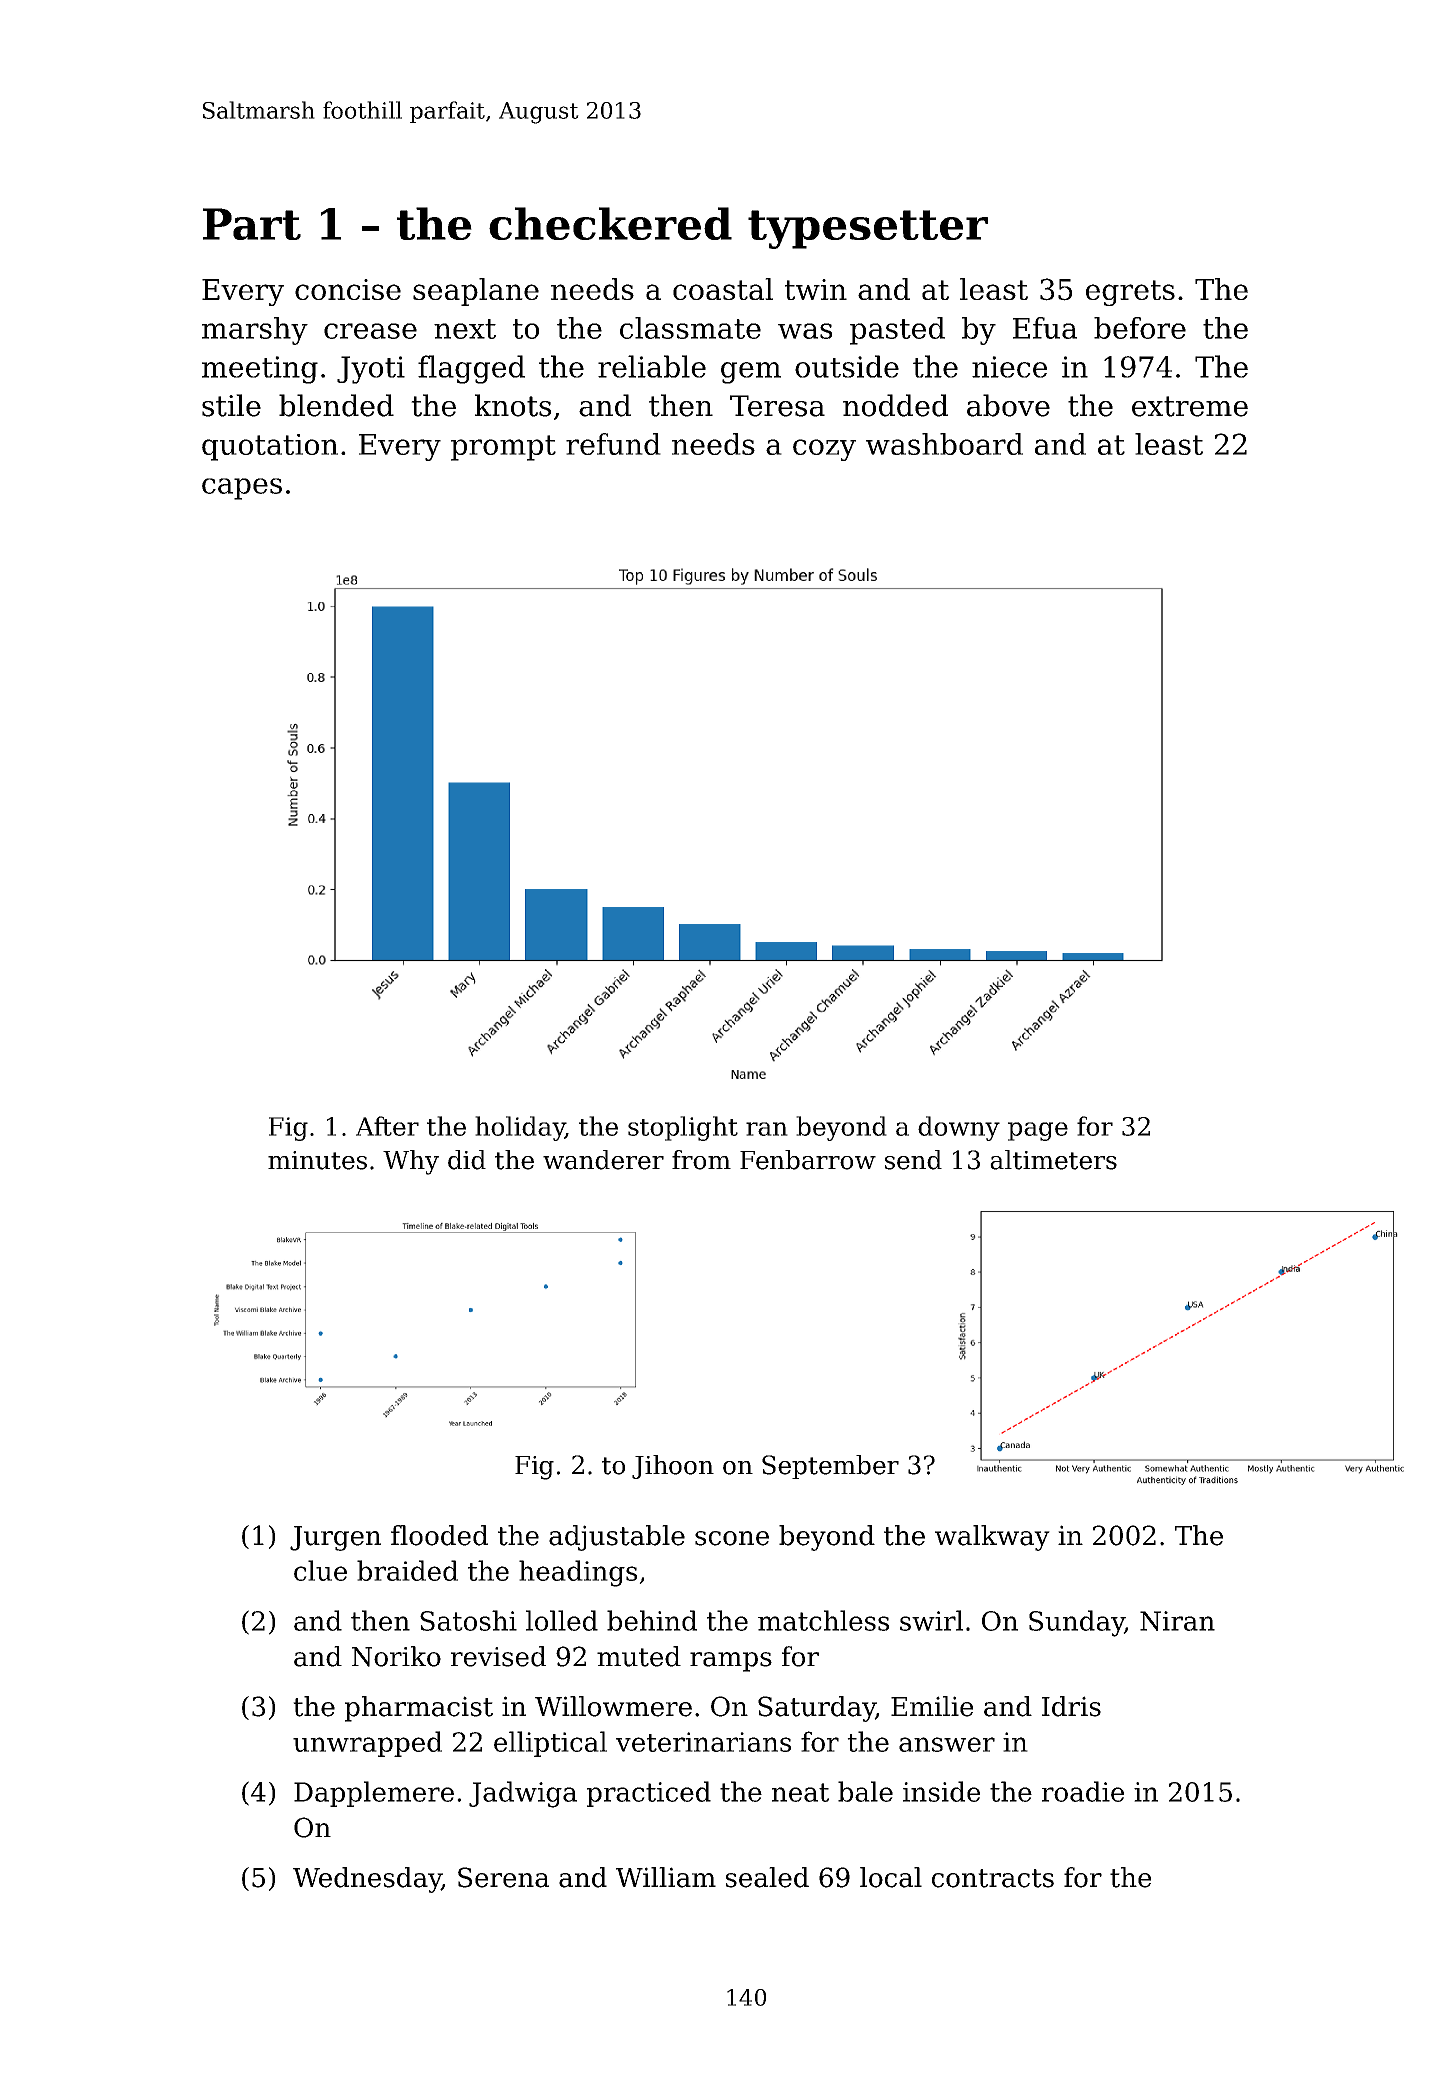  I want to click on extreme, so click(1190, 406).
